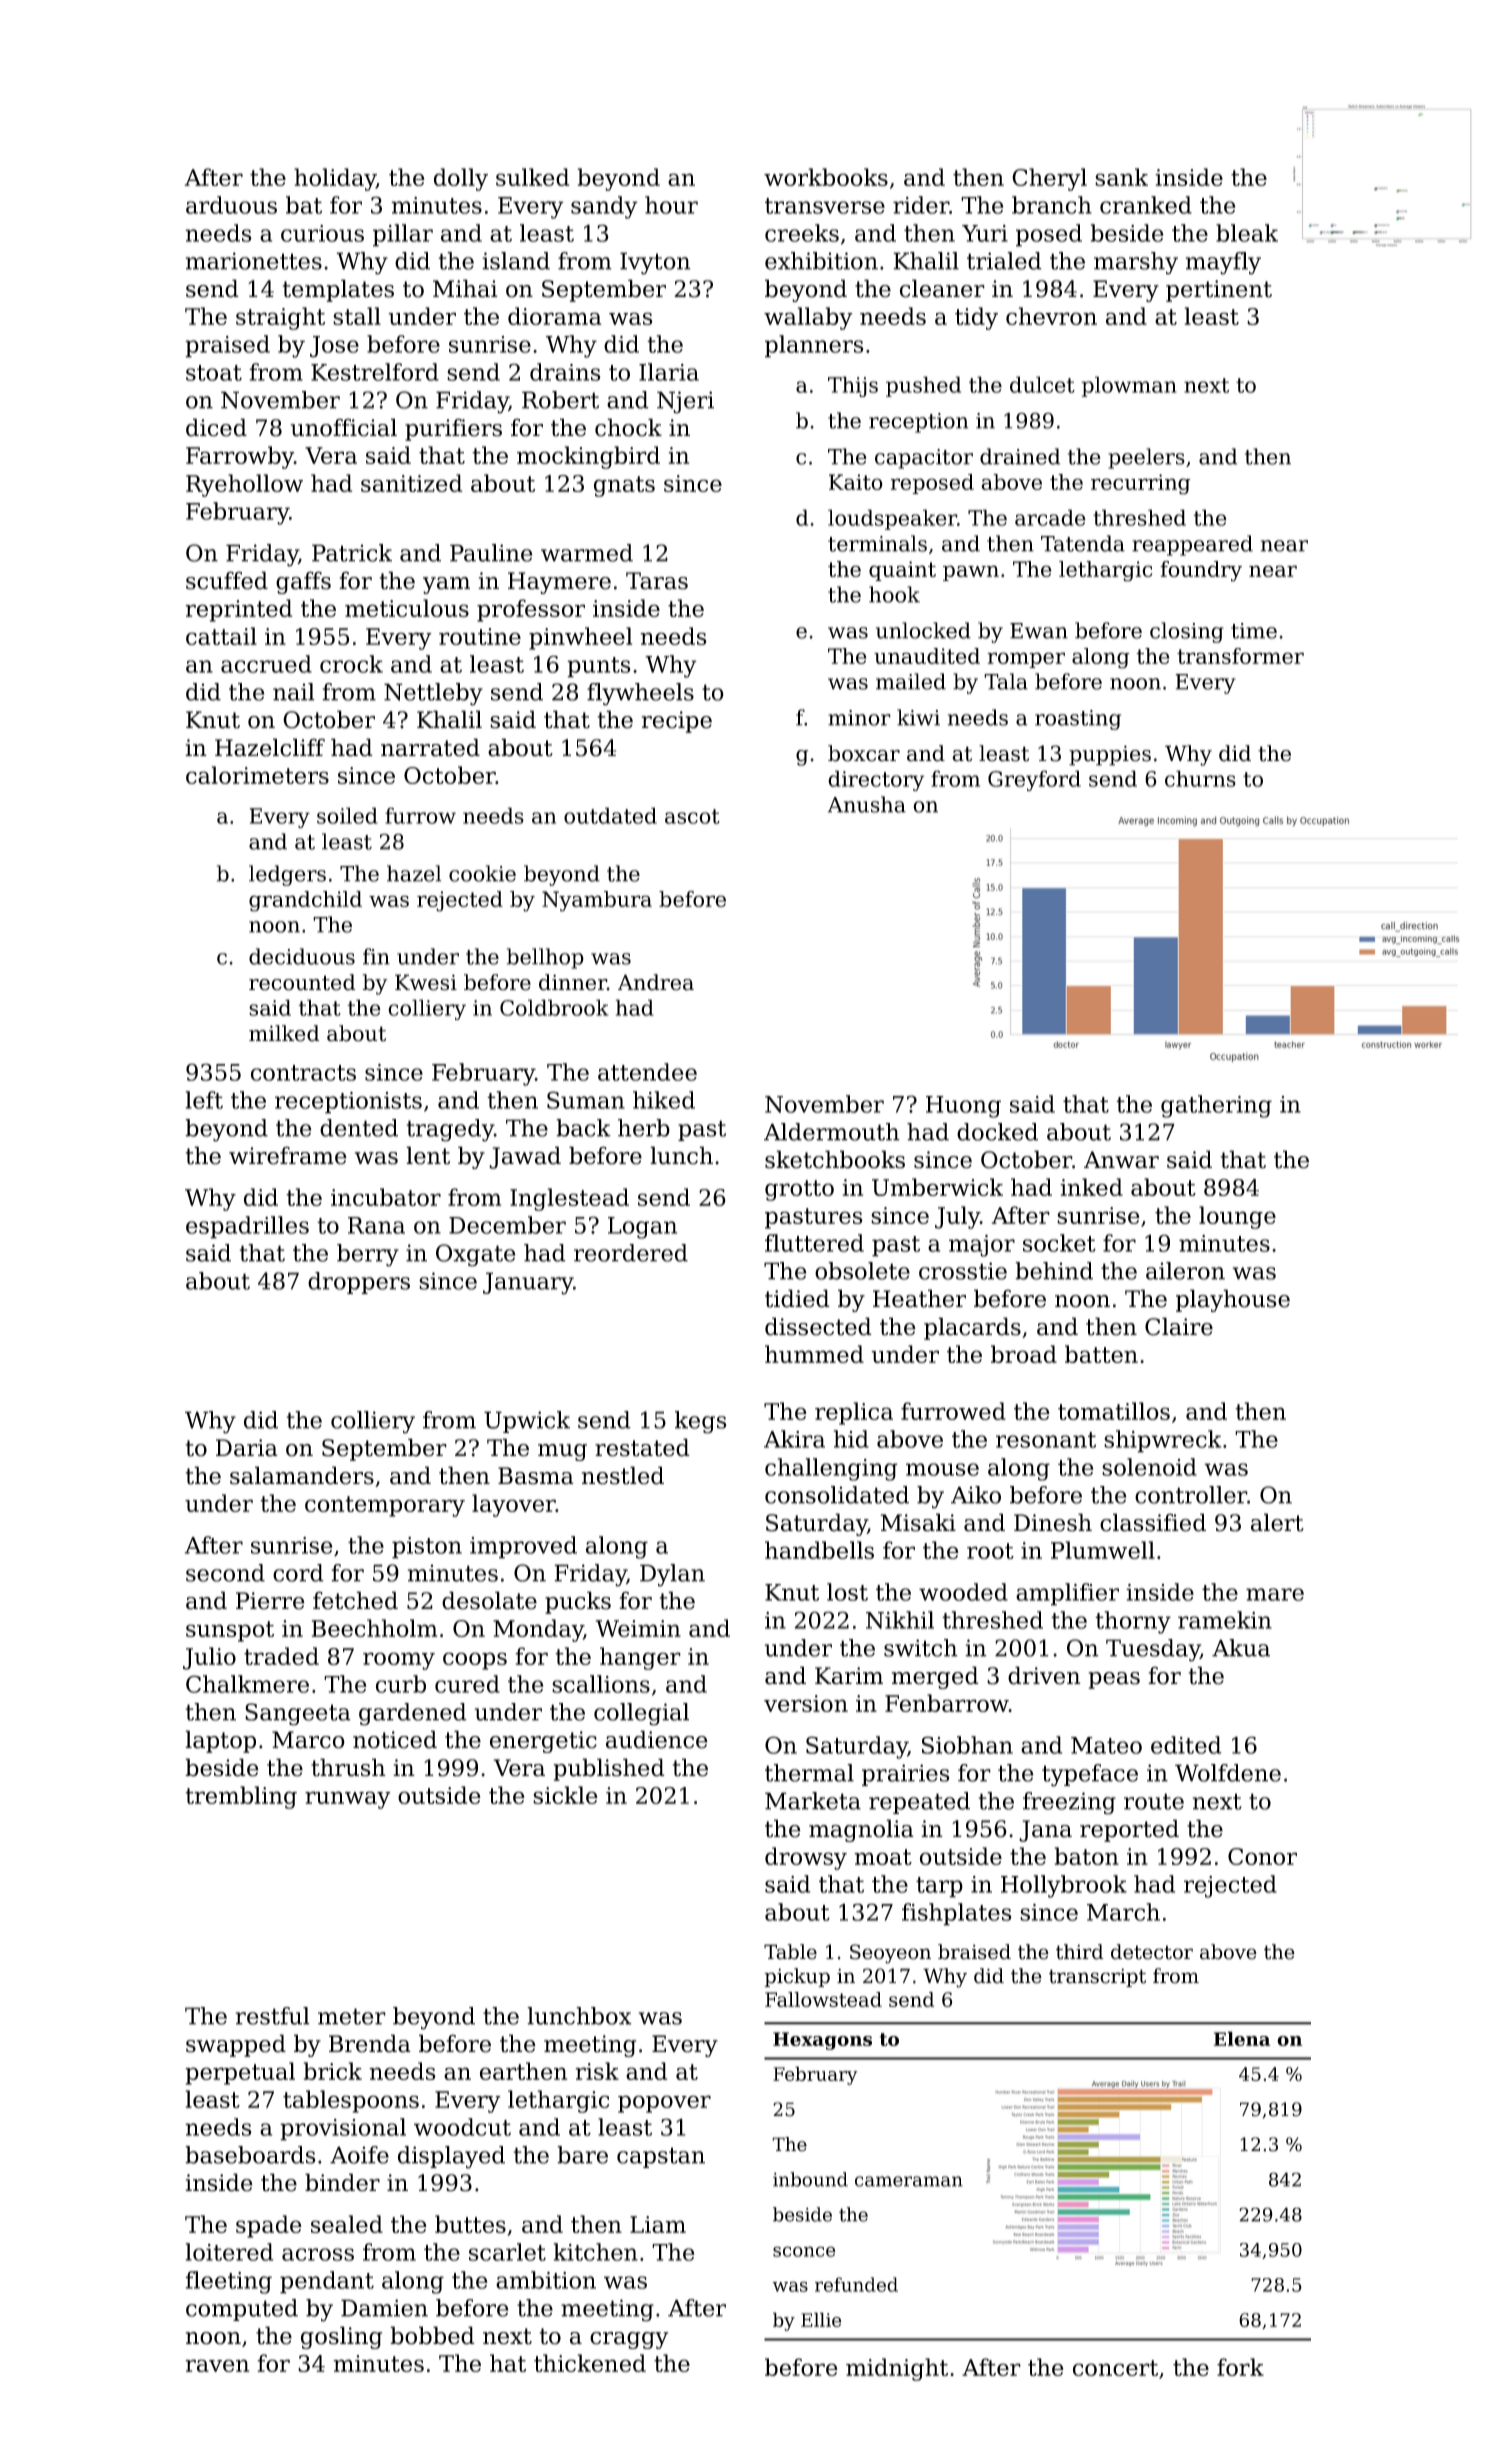 This document has width=1496, height=2464. What do you see at coordinates (1121, 177) in the document?
I see `sank` at bounding box center [1121, 177].
